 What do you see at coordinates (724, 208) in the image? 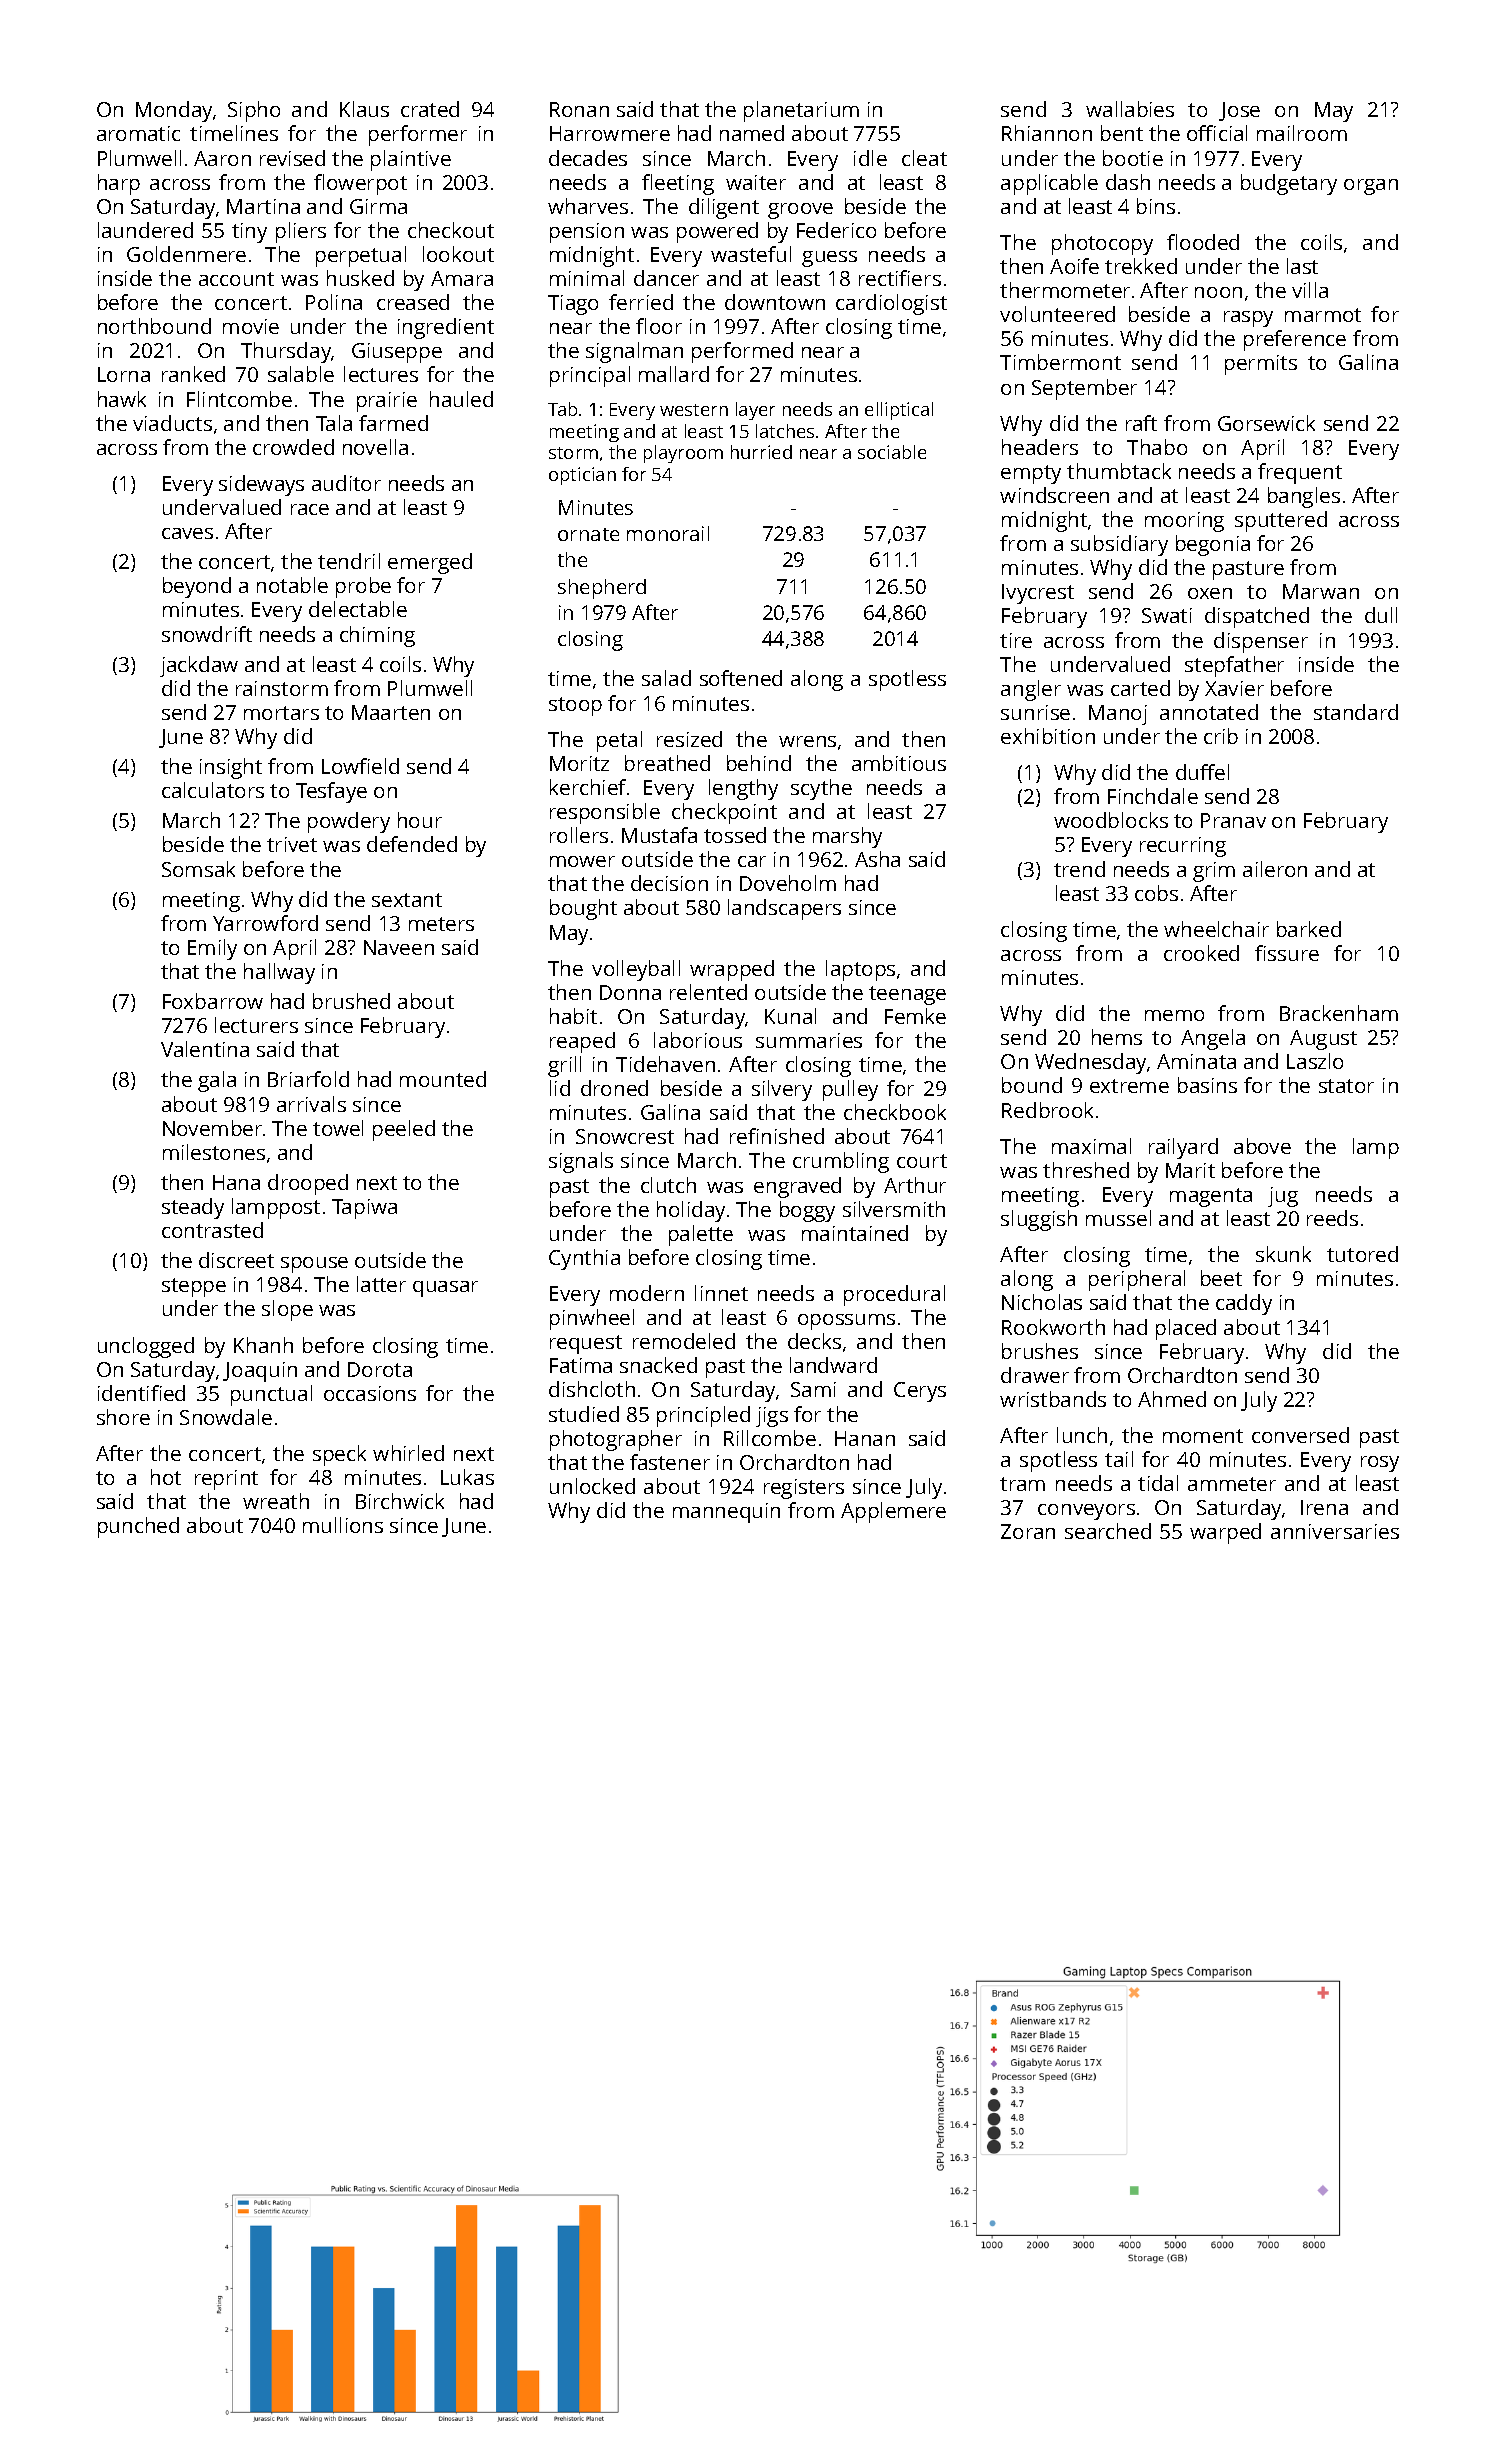
I see `diligent` at bounding box center [724, 208].
